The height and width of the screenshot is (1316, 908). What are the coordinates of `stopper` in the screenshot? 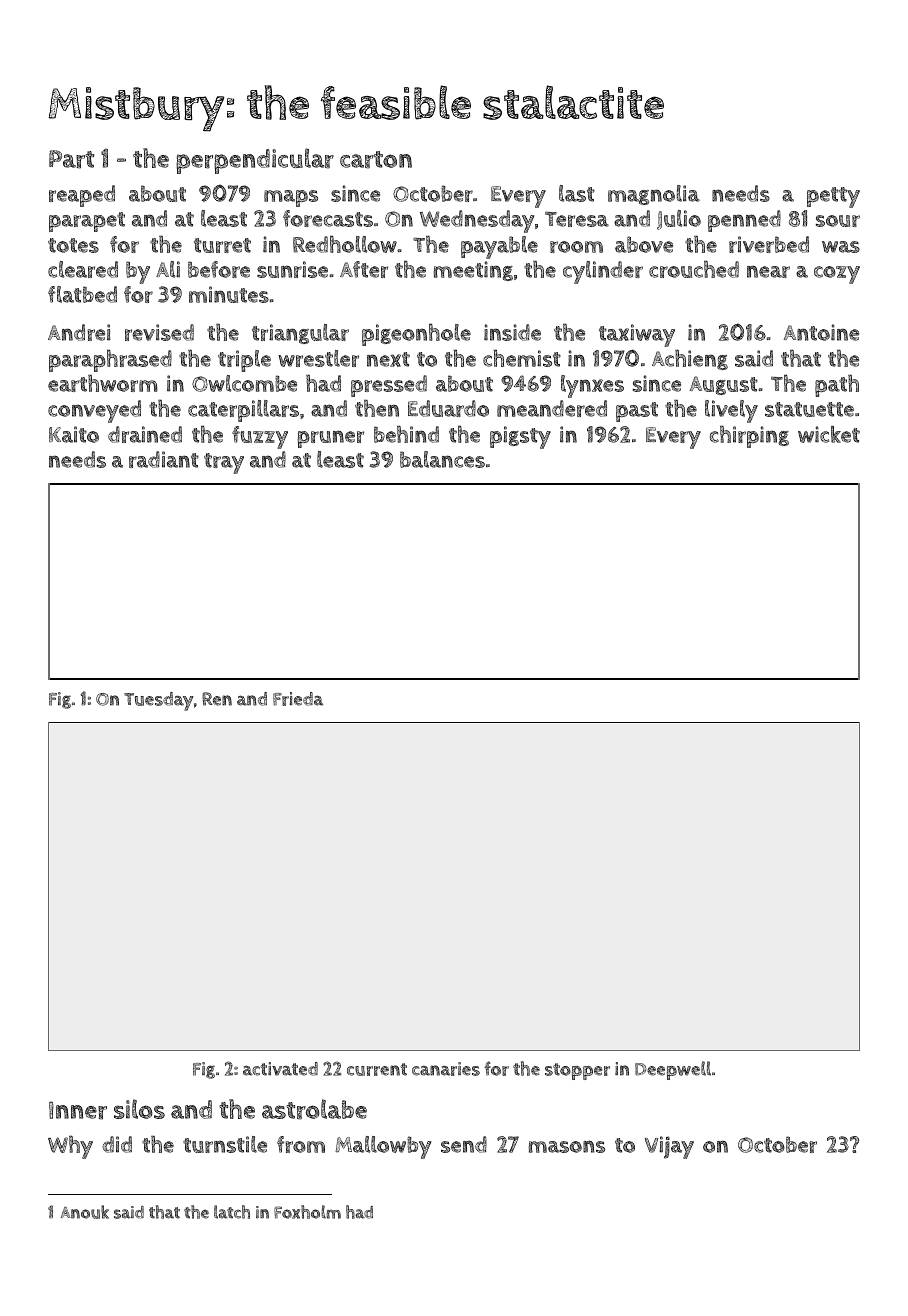 It's located at (577, 1071).
